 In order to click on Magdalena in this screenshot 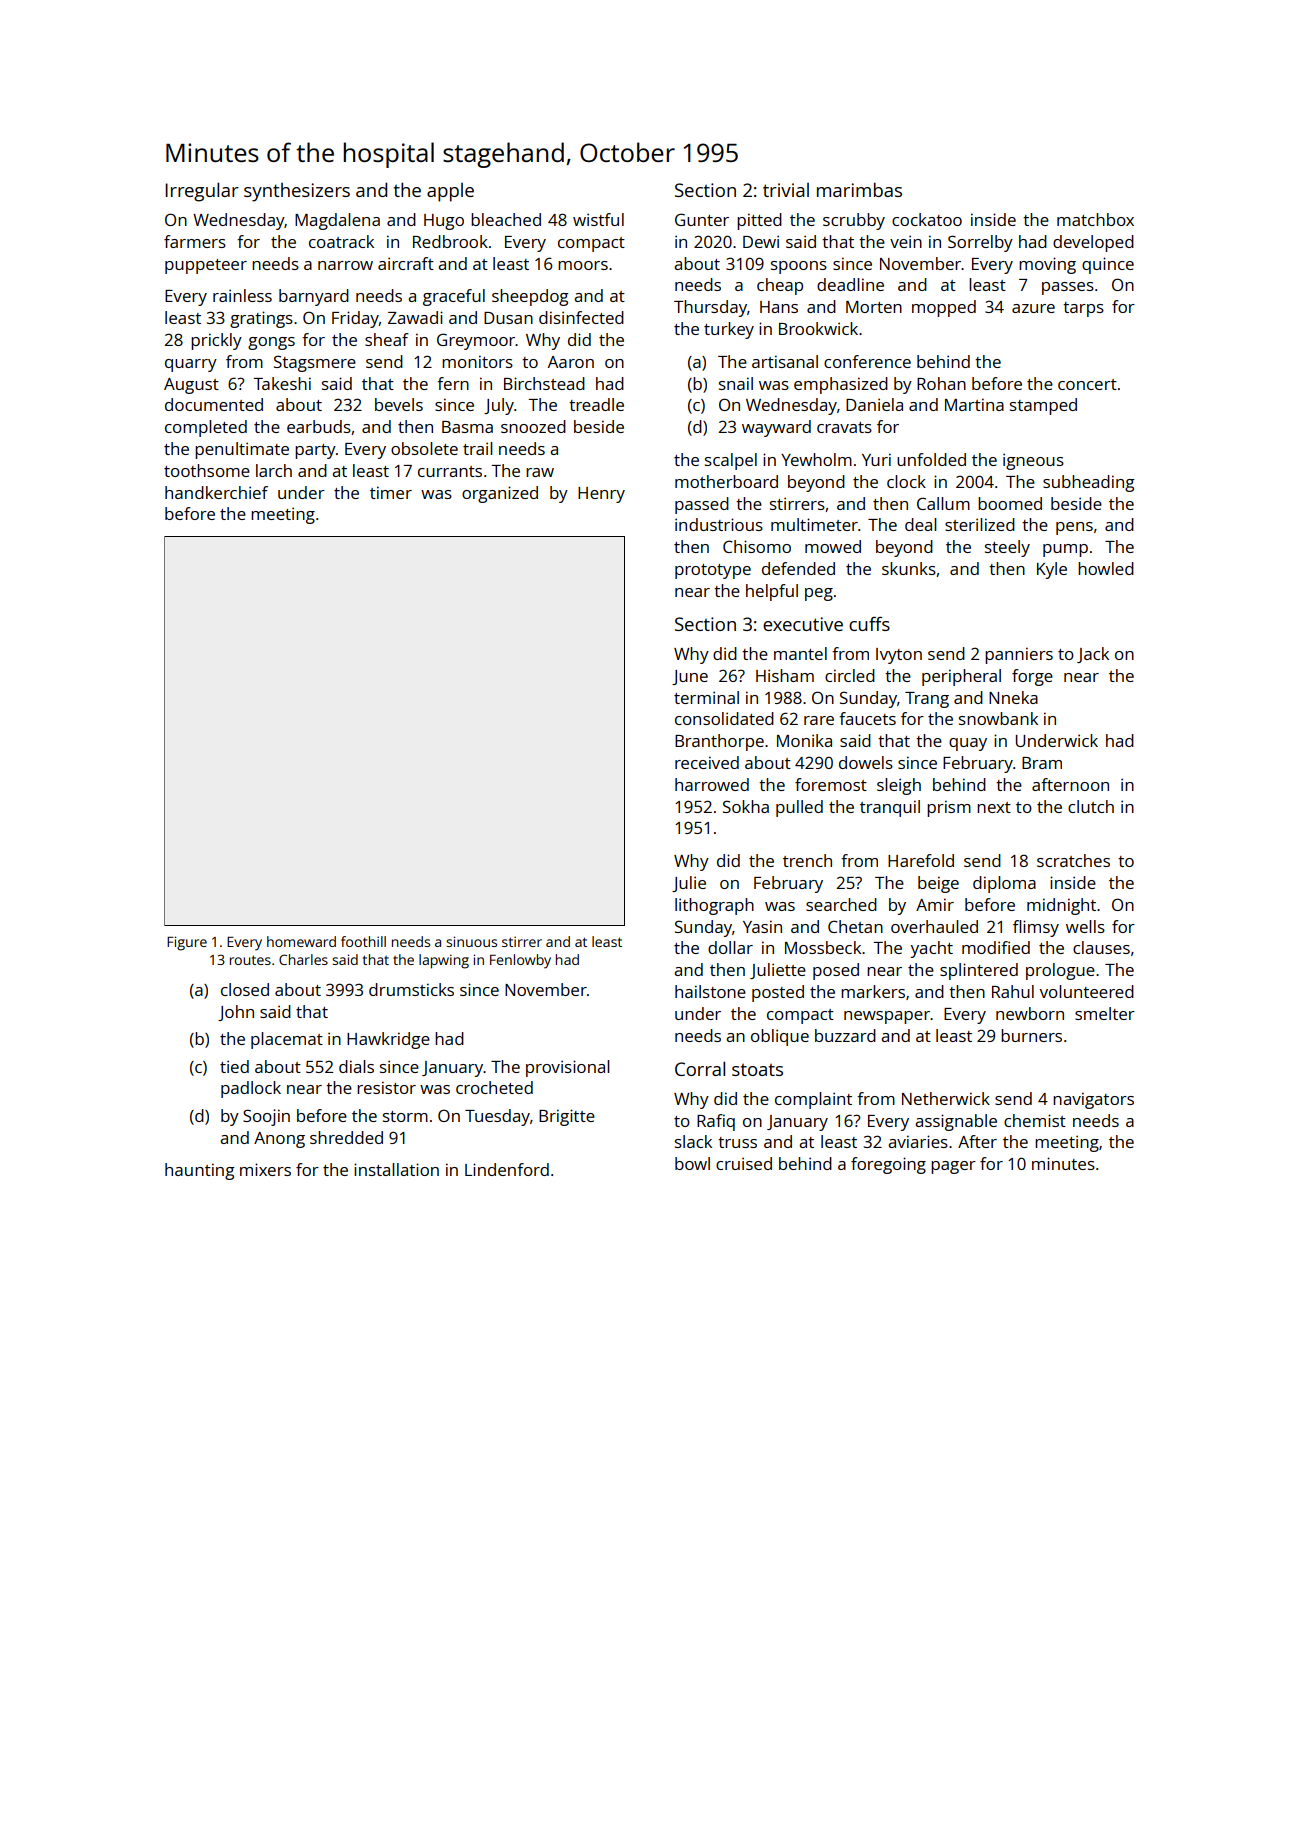, I will do `click(337, 221)`.
